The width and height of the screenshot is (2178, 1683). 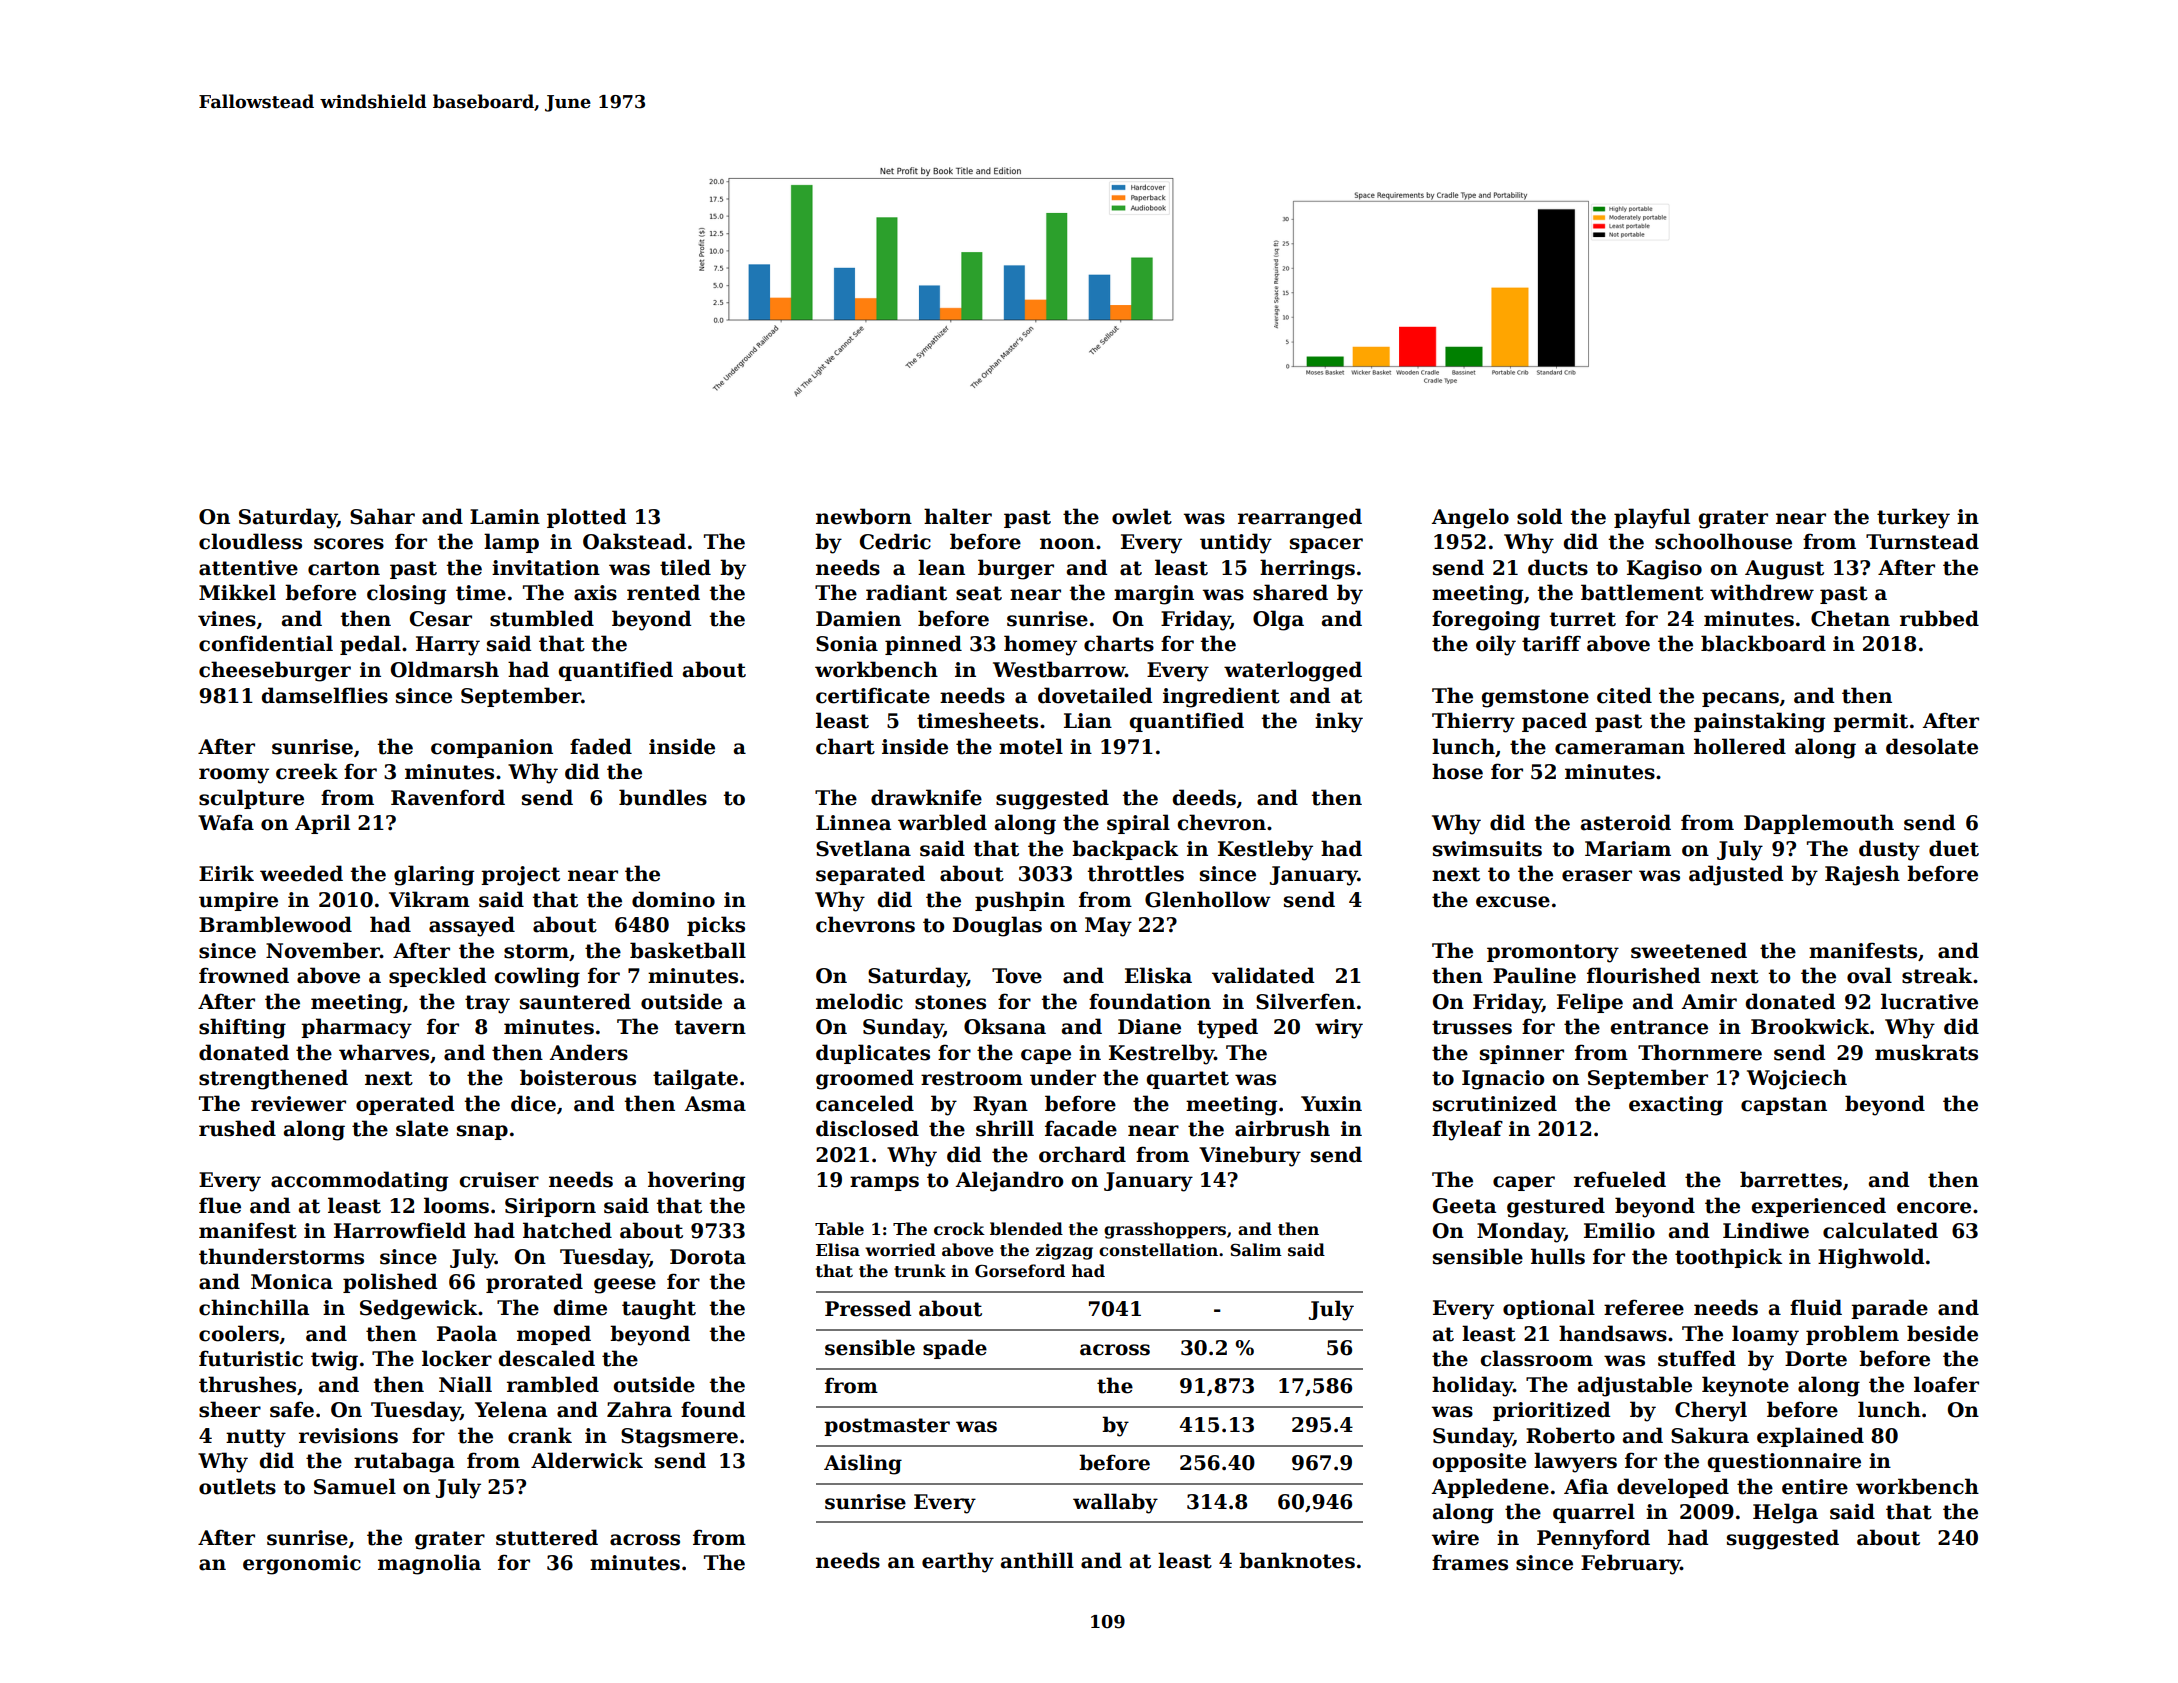 I want to click on duplicates, so click(x=873, y=1054).
